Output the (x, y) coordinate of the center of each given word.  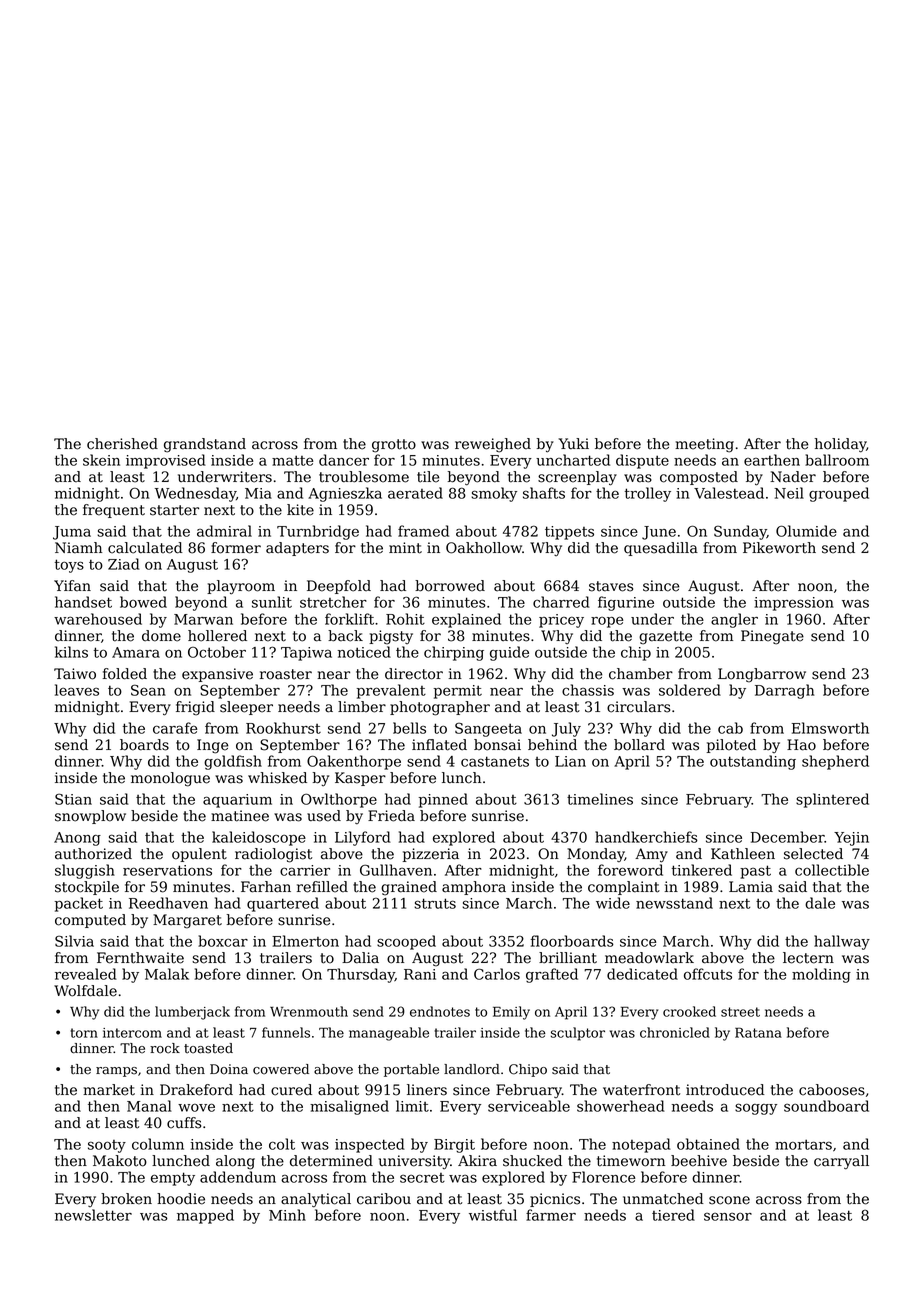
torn (84, 1033)
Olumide (806, 531)
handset (83, 602)
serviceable (529, 1106)
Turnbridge (318, 532)
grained (409, 888)
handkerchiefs (646, 837)
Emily (511, 1013)
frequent (114, 511)
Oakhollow (484, 548)
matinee (240, 816)
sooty (107, 1146)
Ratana (758, 1032)
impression (794, 604)
